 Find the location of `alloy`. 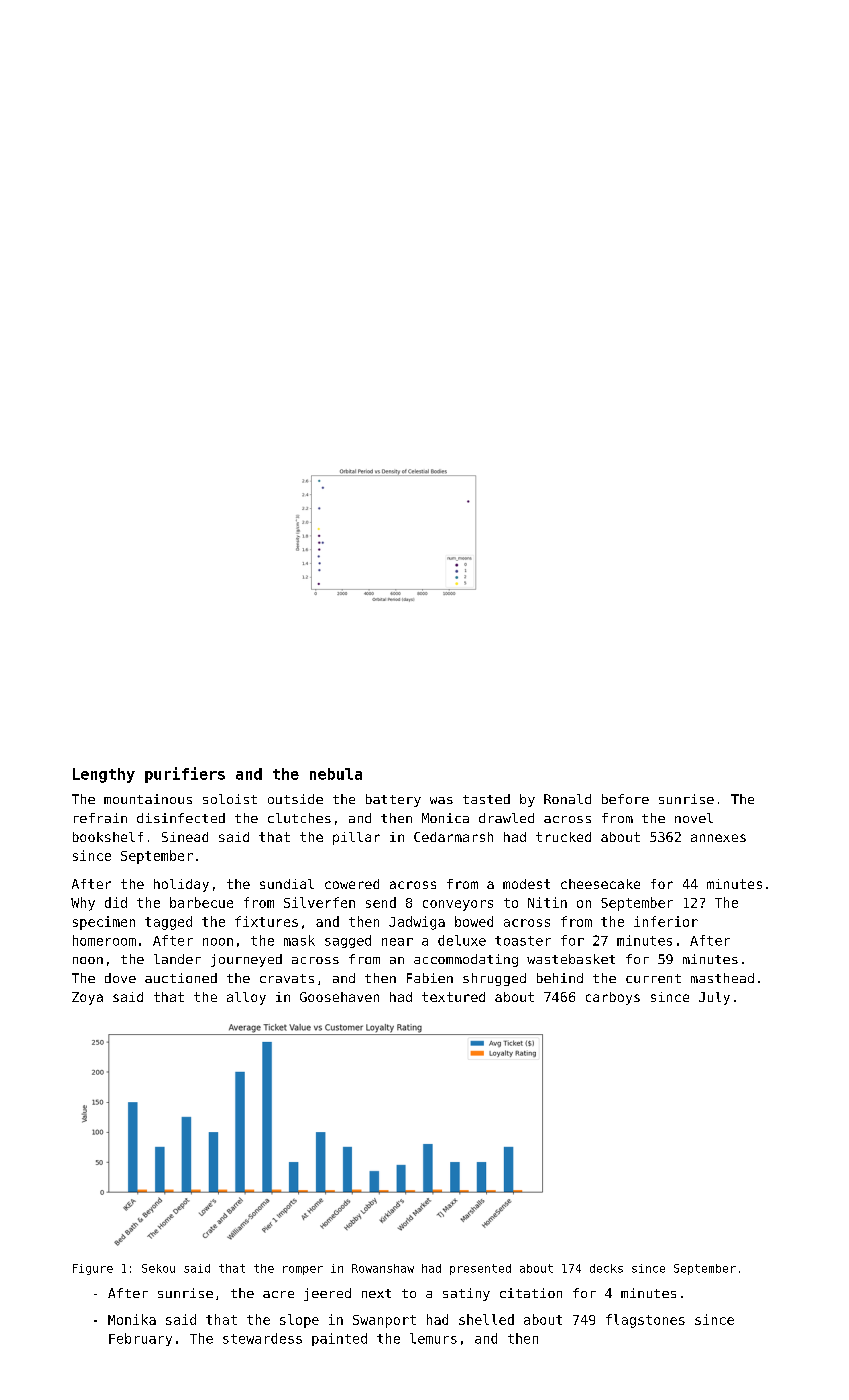

alloy is located at coordinates (246, 998).
